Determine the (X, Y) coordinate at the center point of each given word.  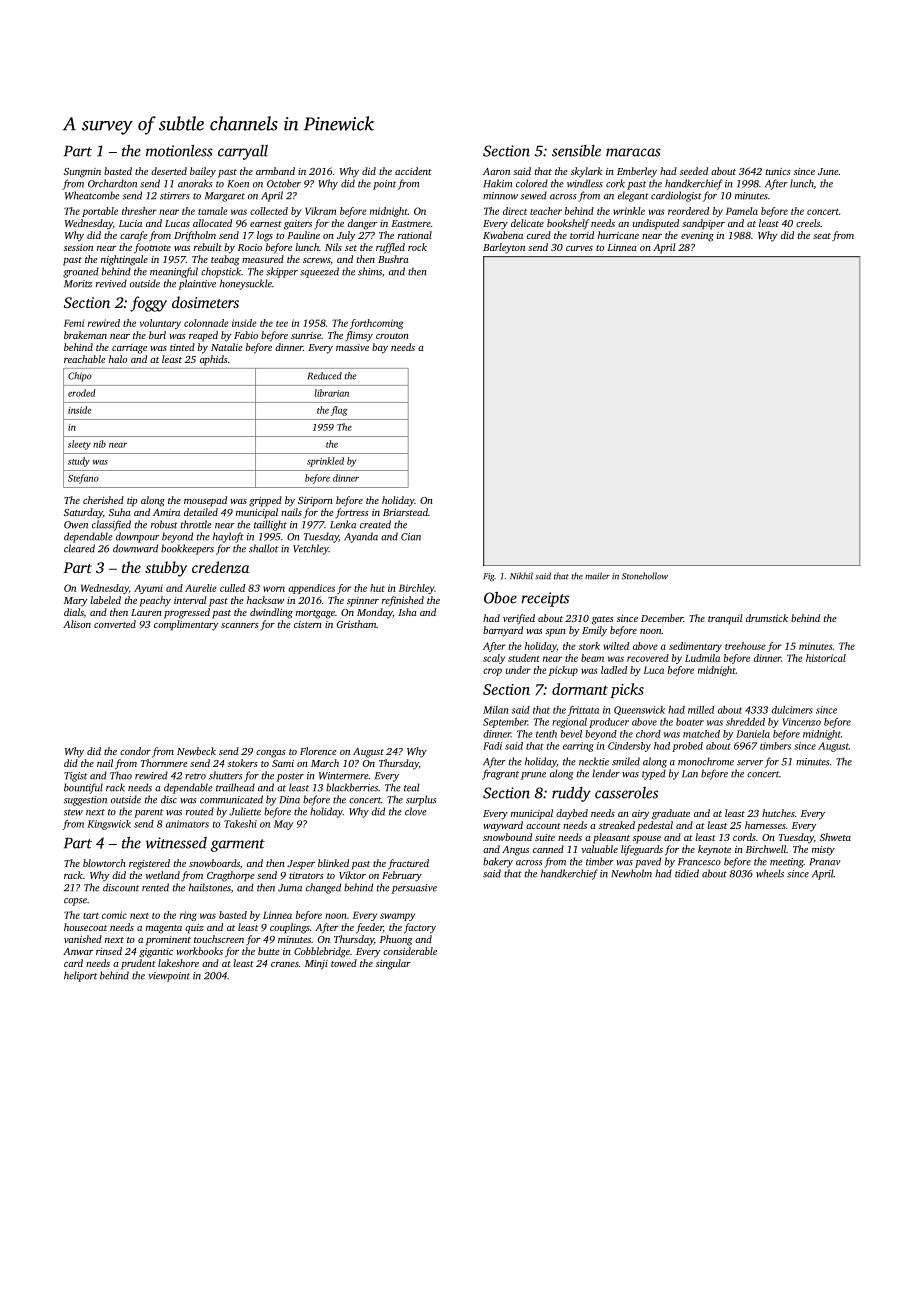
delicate (527, 223)
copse (75, 902)
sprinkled (325, 462)
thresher (139, 211)
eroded (81, 393)
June (828, 171)
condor (135, 751)
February (402, 876)
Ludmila (702, 658)
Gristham (356, 624)
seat (822, 236)
